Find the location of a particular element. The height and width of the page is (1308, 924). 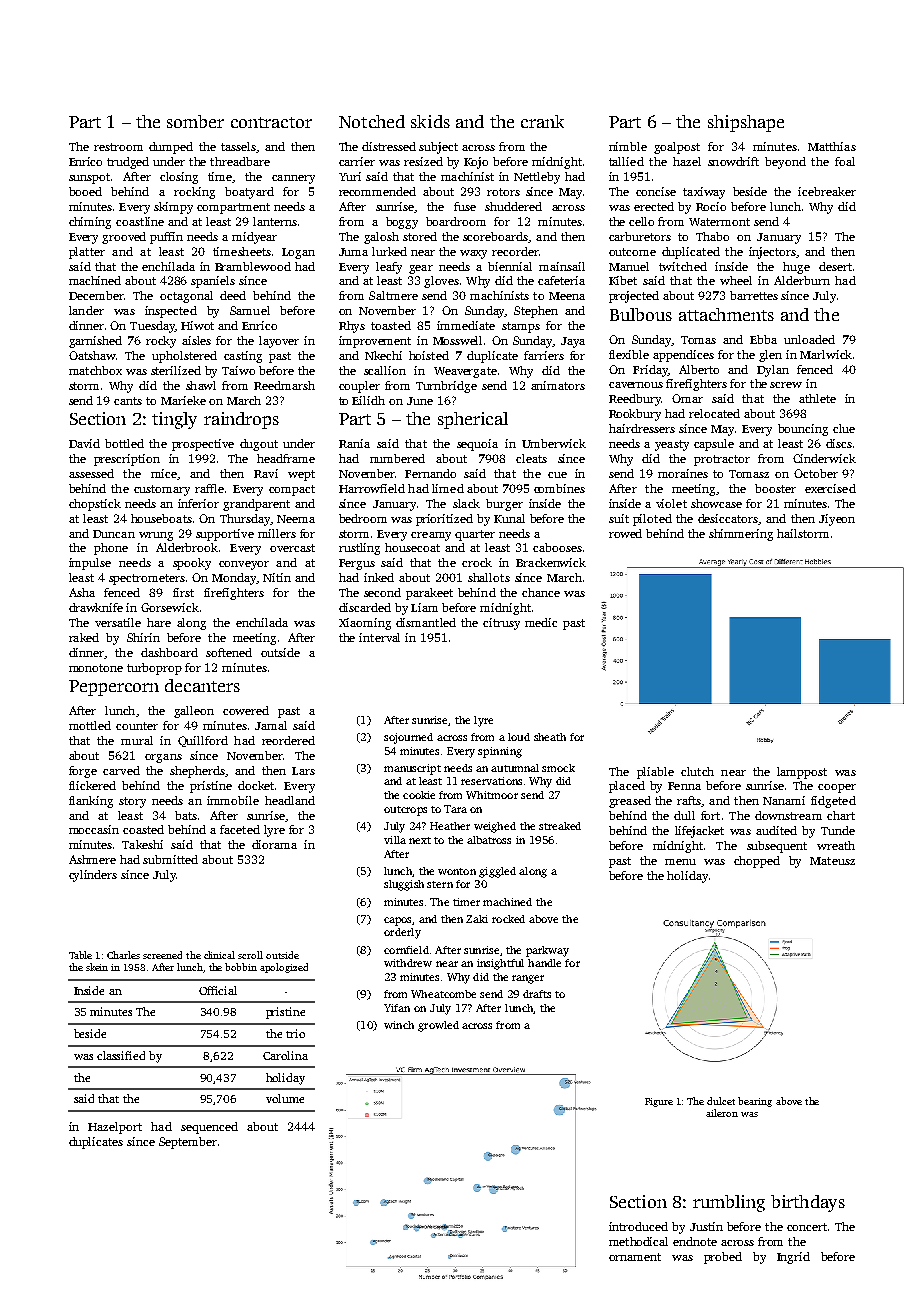

sequenced is located at coordinates (209, 1128).
